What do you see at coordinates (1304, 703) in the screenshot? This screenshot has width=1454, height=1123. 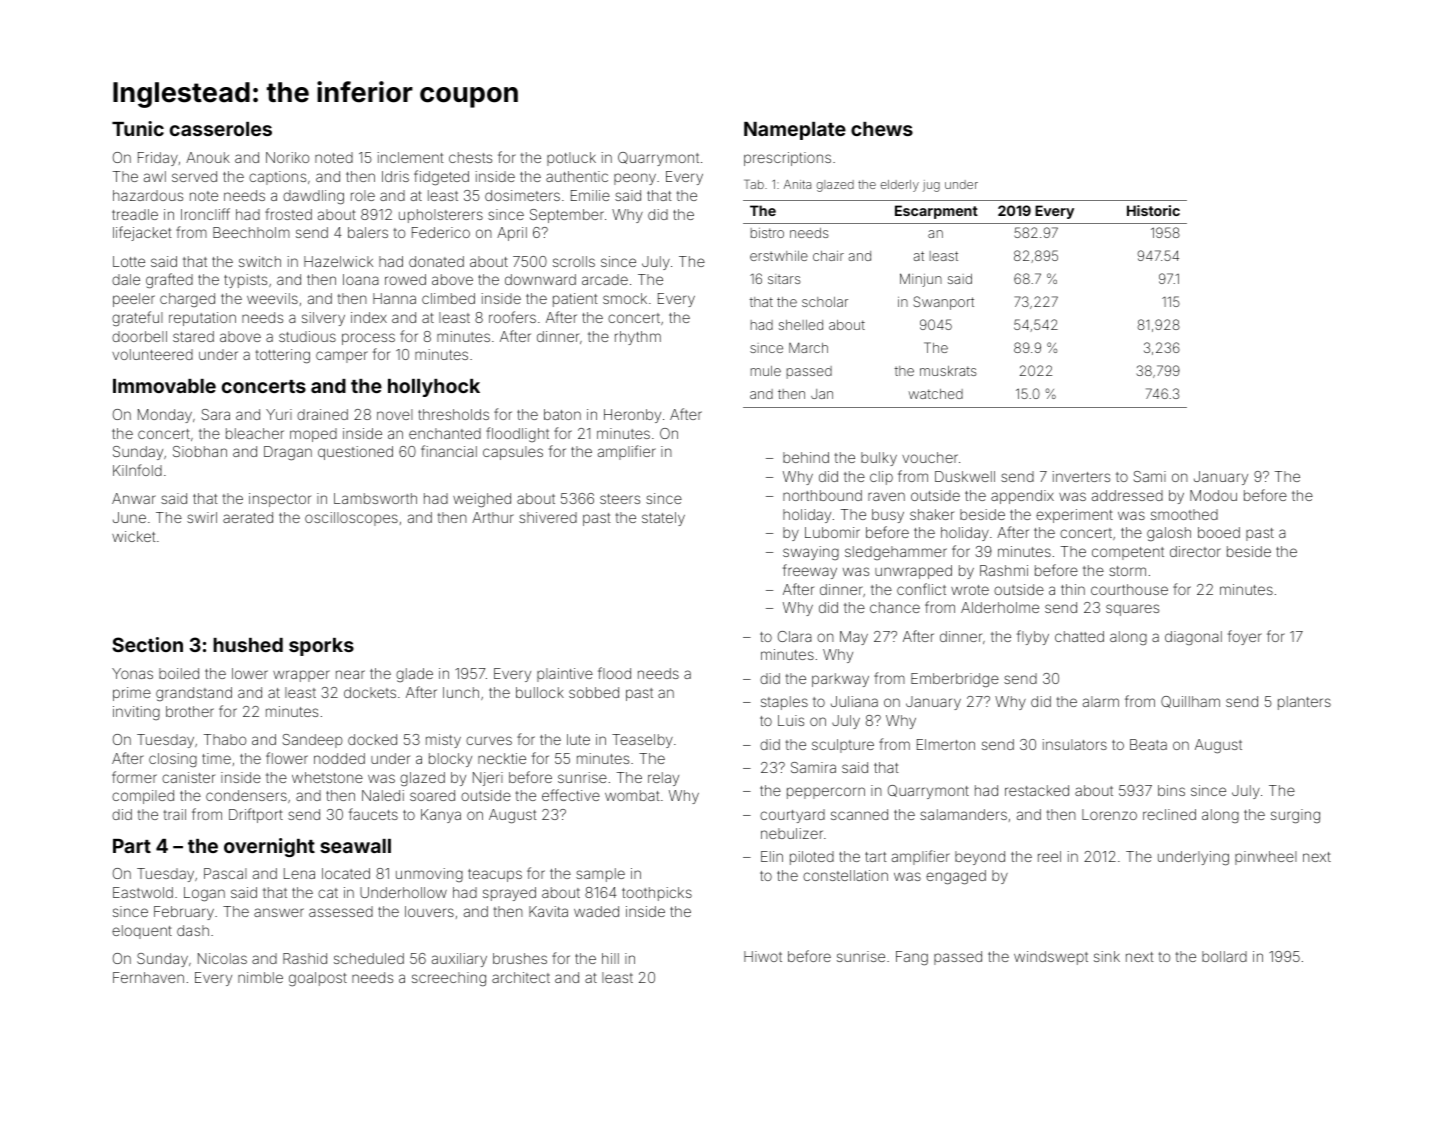 I see `planters` at bounding box center [1304, 703].
